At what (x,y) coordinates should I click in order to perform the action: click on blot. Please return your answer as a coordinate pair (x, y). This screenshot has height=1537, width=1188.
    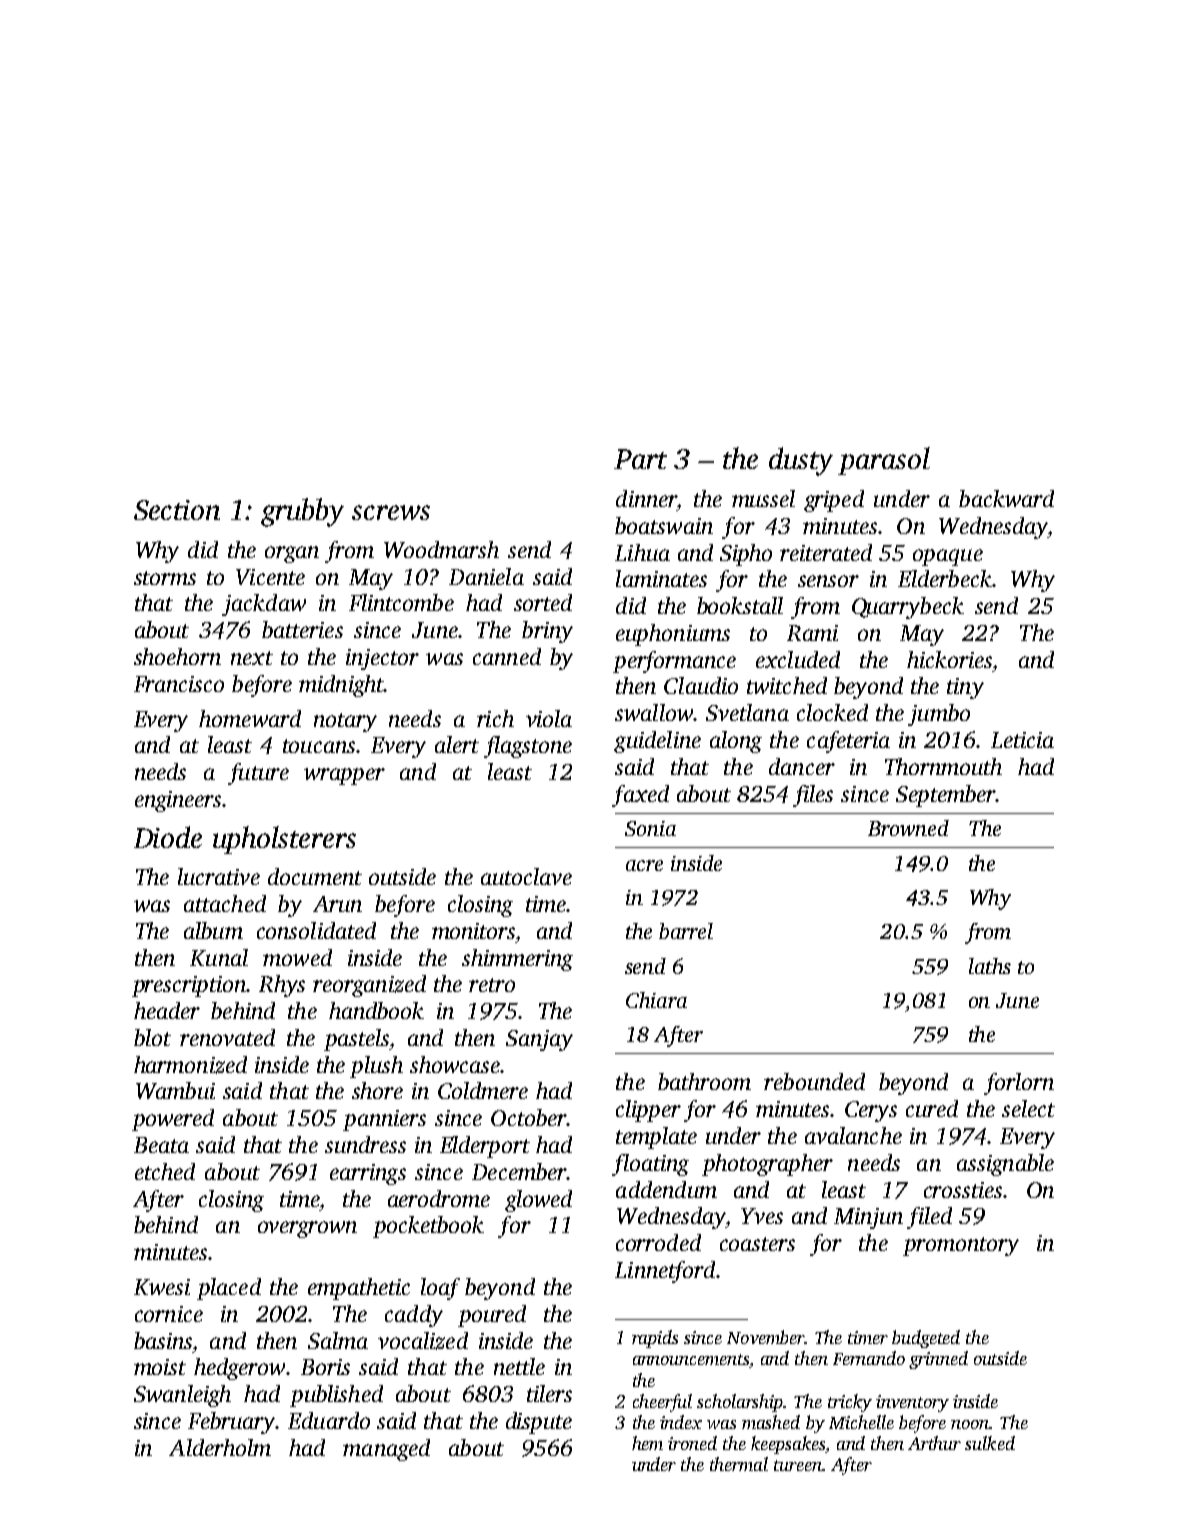
    Looking at the image, I should click on (152, 1037).
